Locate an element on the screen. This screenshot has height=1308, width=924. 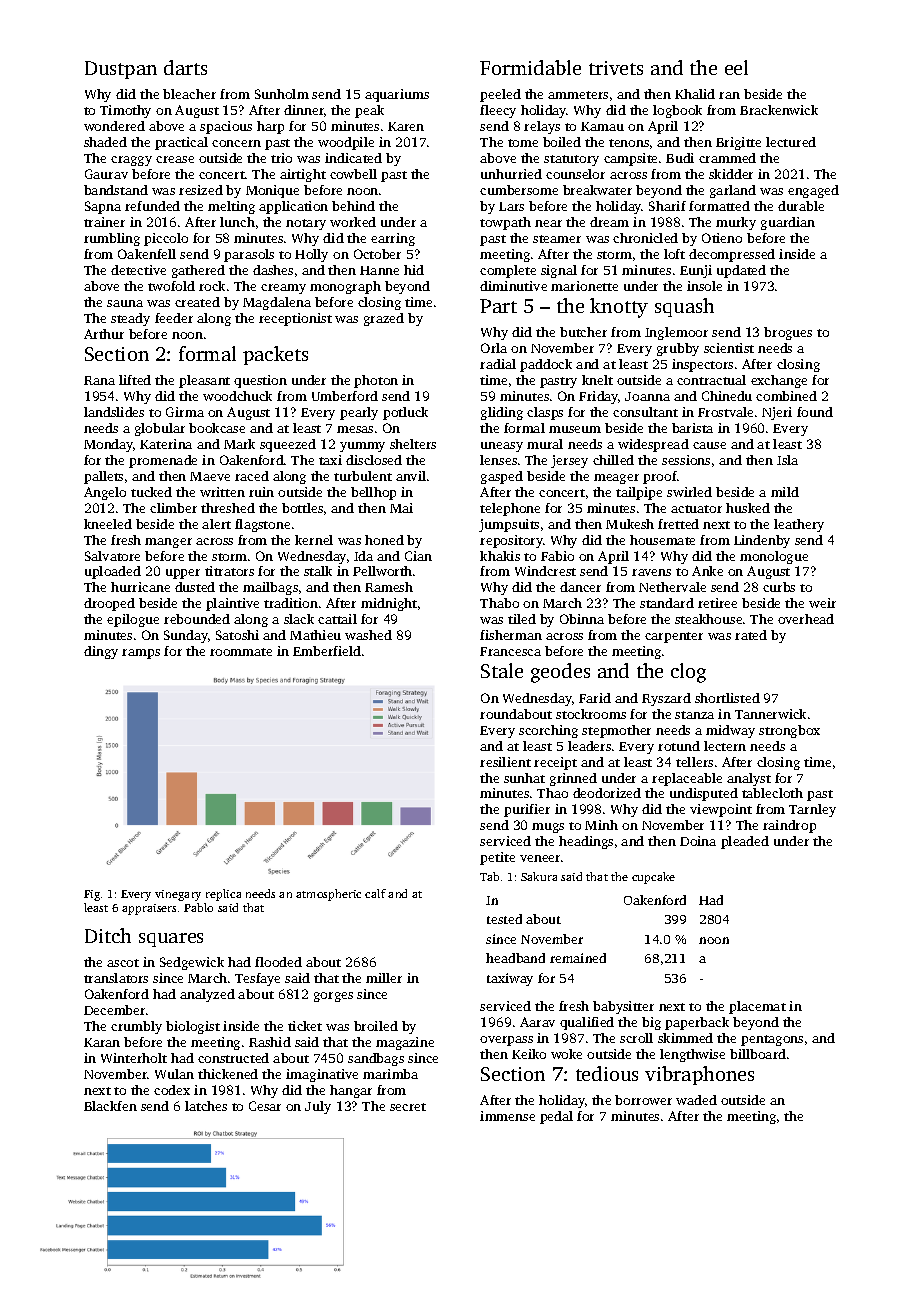
kneeled is located at coordinates (108, 524).
